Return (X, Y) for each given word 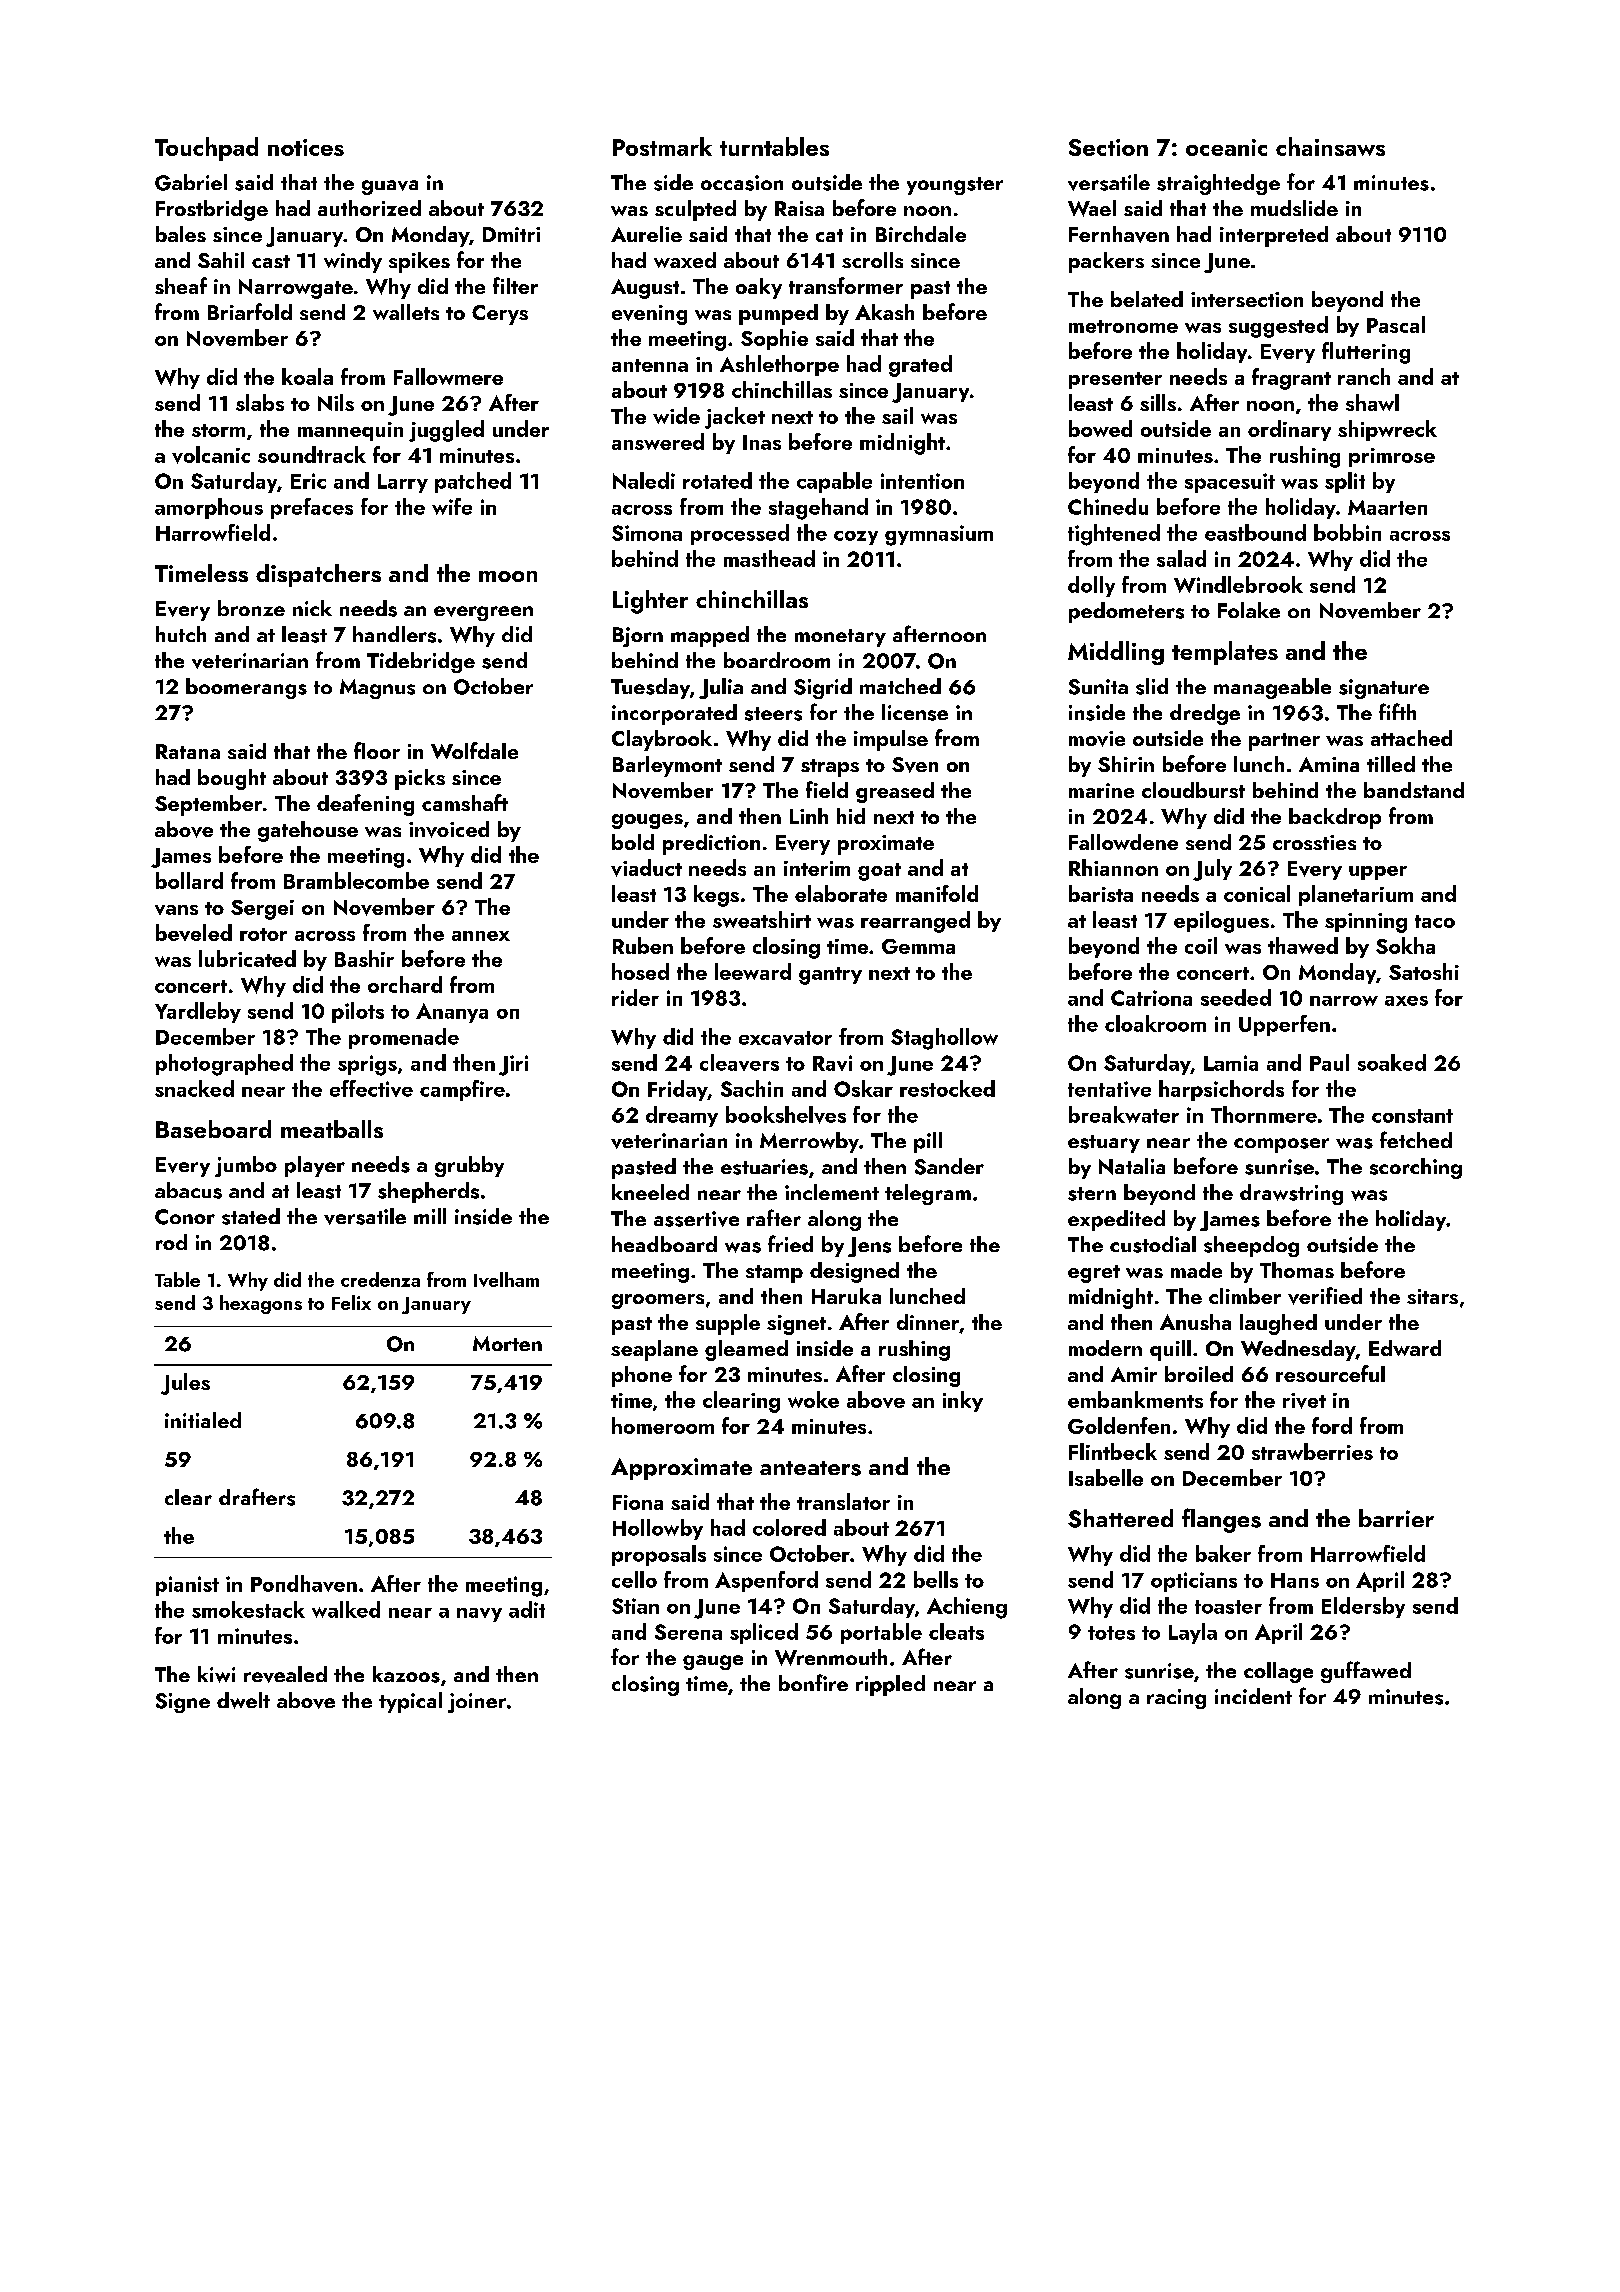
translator (843, 1501)
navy (479, 1615)
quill (1170, 1350)
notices (306, 147)
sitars (1432, 1296)
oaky (759, 288)
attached (1411, 738)
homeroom (663, 1425)
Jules (185, 1384)
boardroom (777, 660)
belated (1147, 299)
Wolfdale (474, 750)
